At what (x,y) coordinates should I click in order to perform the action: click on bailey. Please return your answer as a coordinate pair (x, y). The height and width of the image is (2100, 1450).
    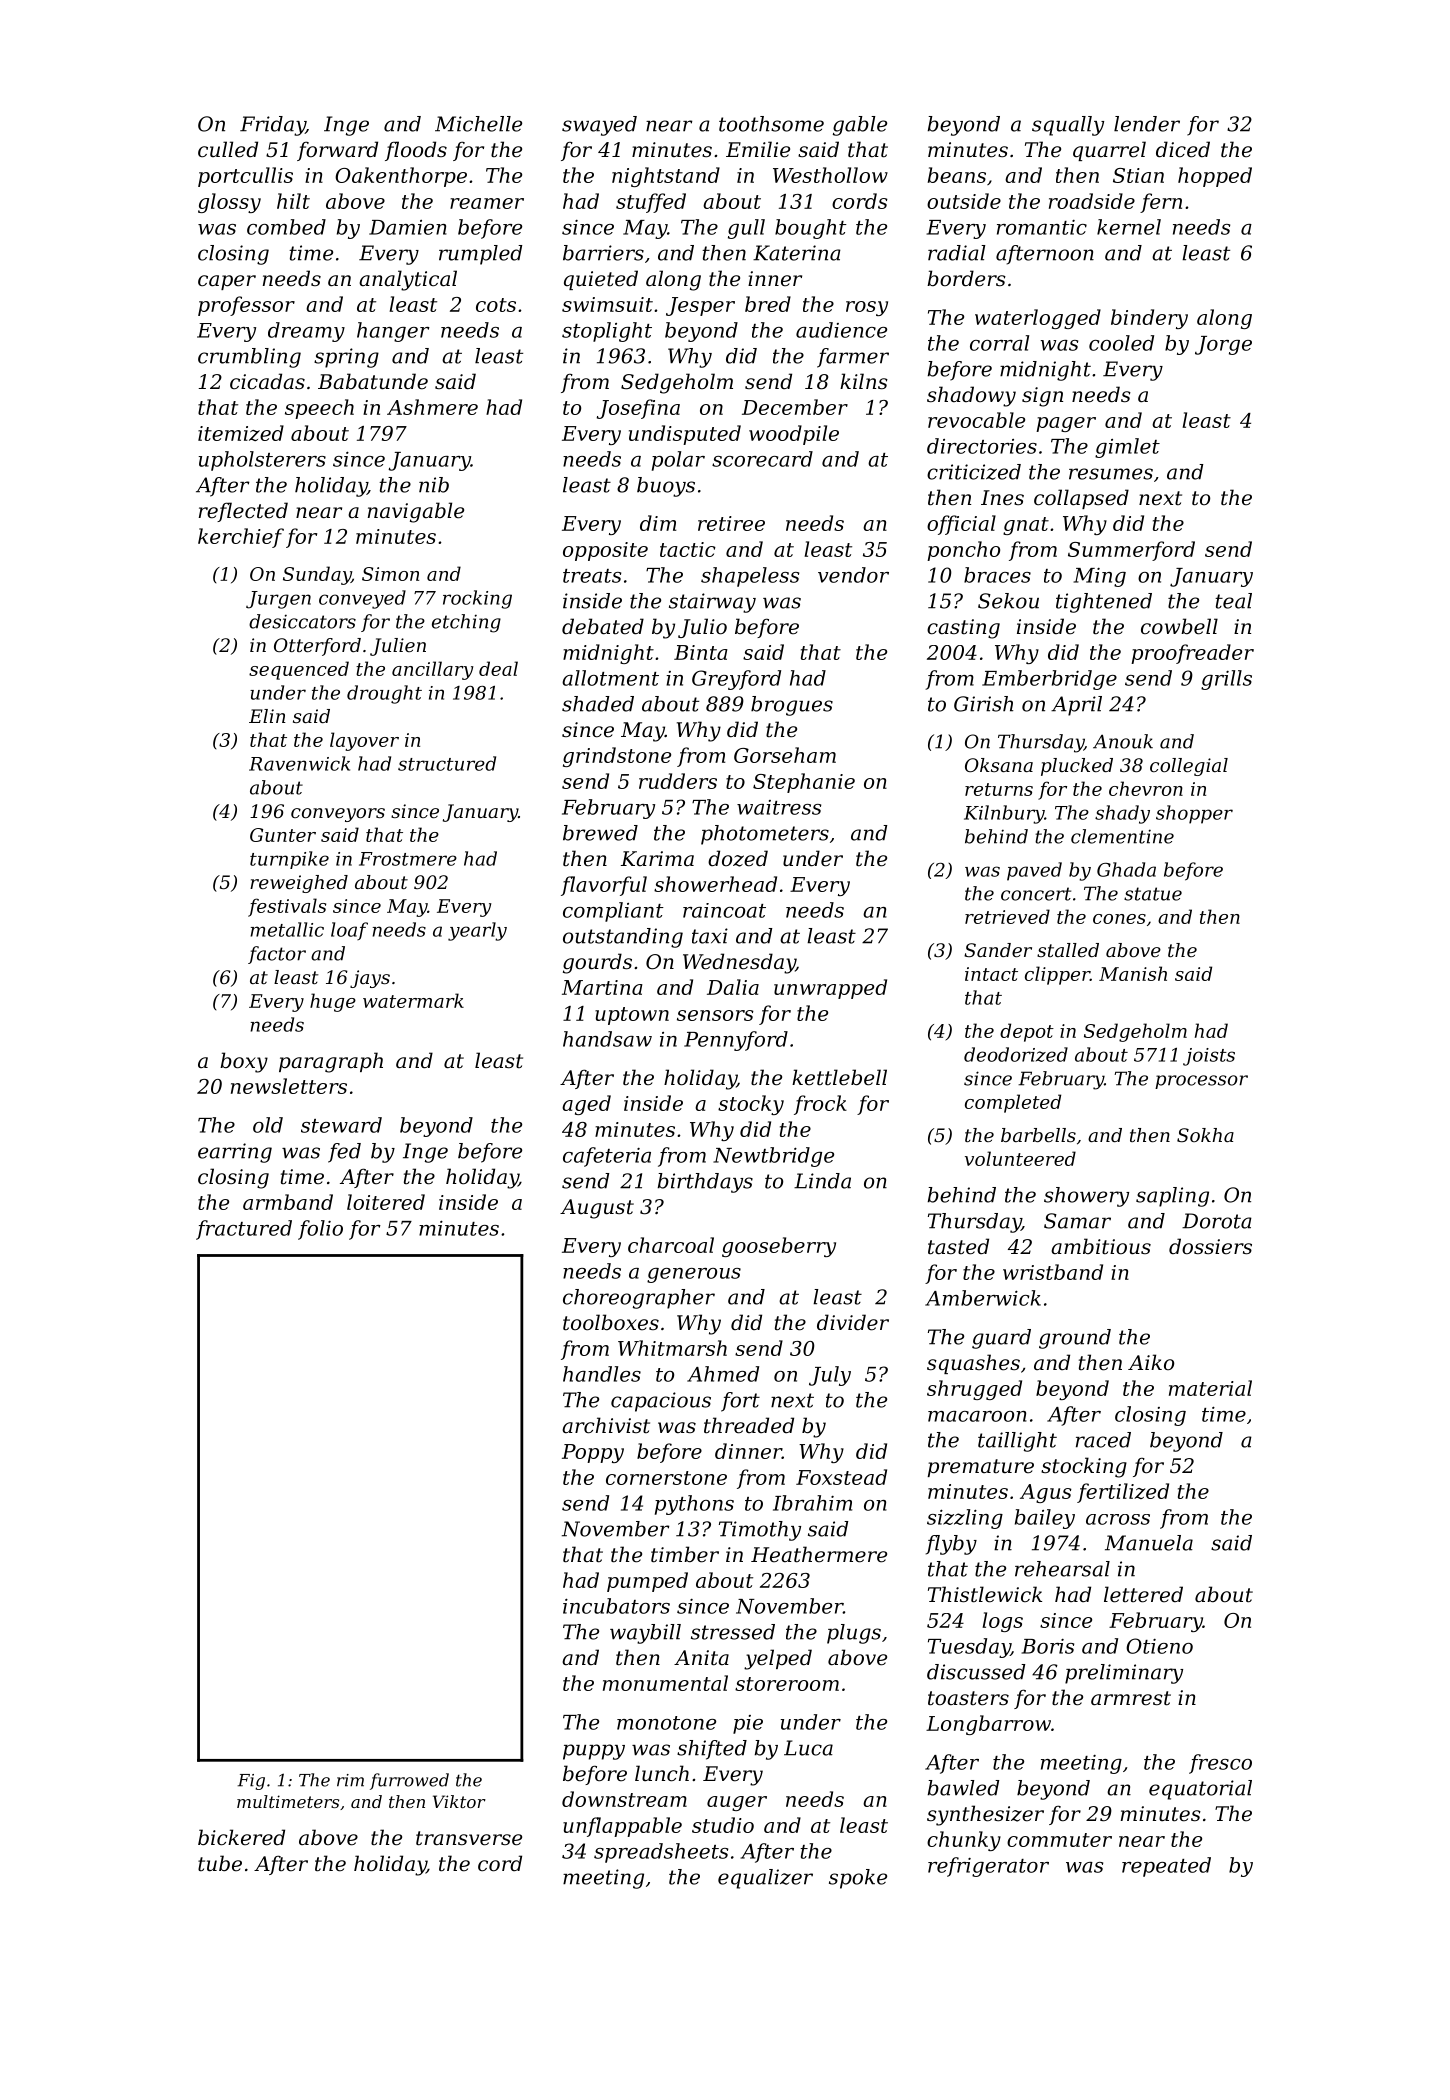
    Looking at the image, I should click on (1045, 1519).
